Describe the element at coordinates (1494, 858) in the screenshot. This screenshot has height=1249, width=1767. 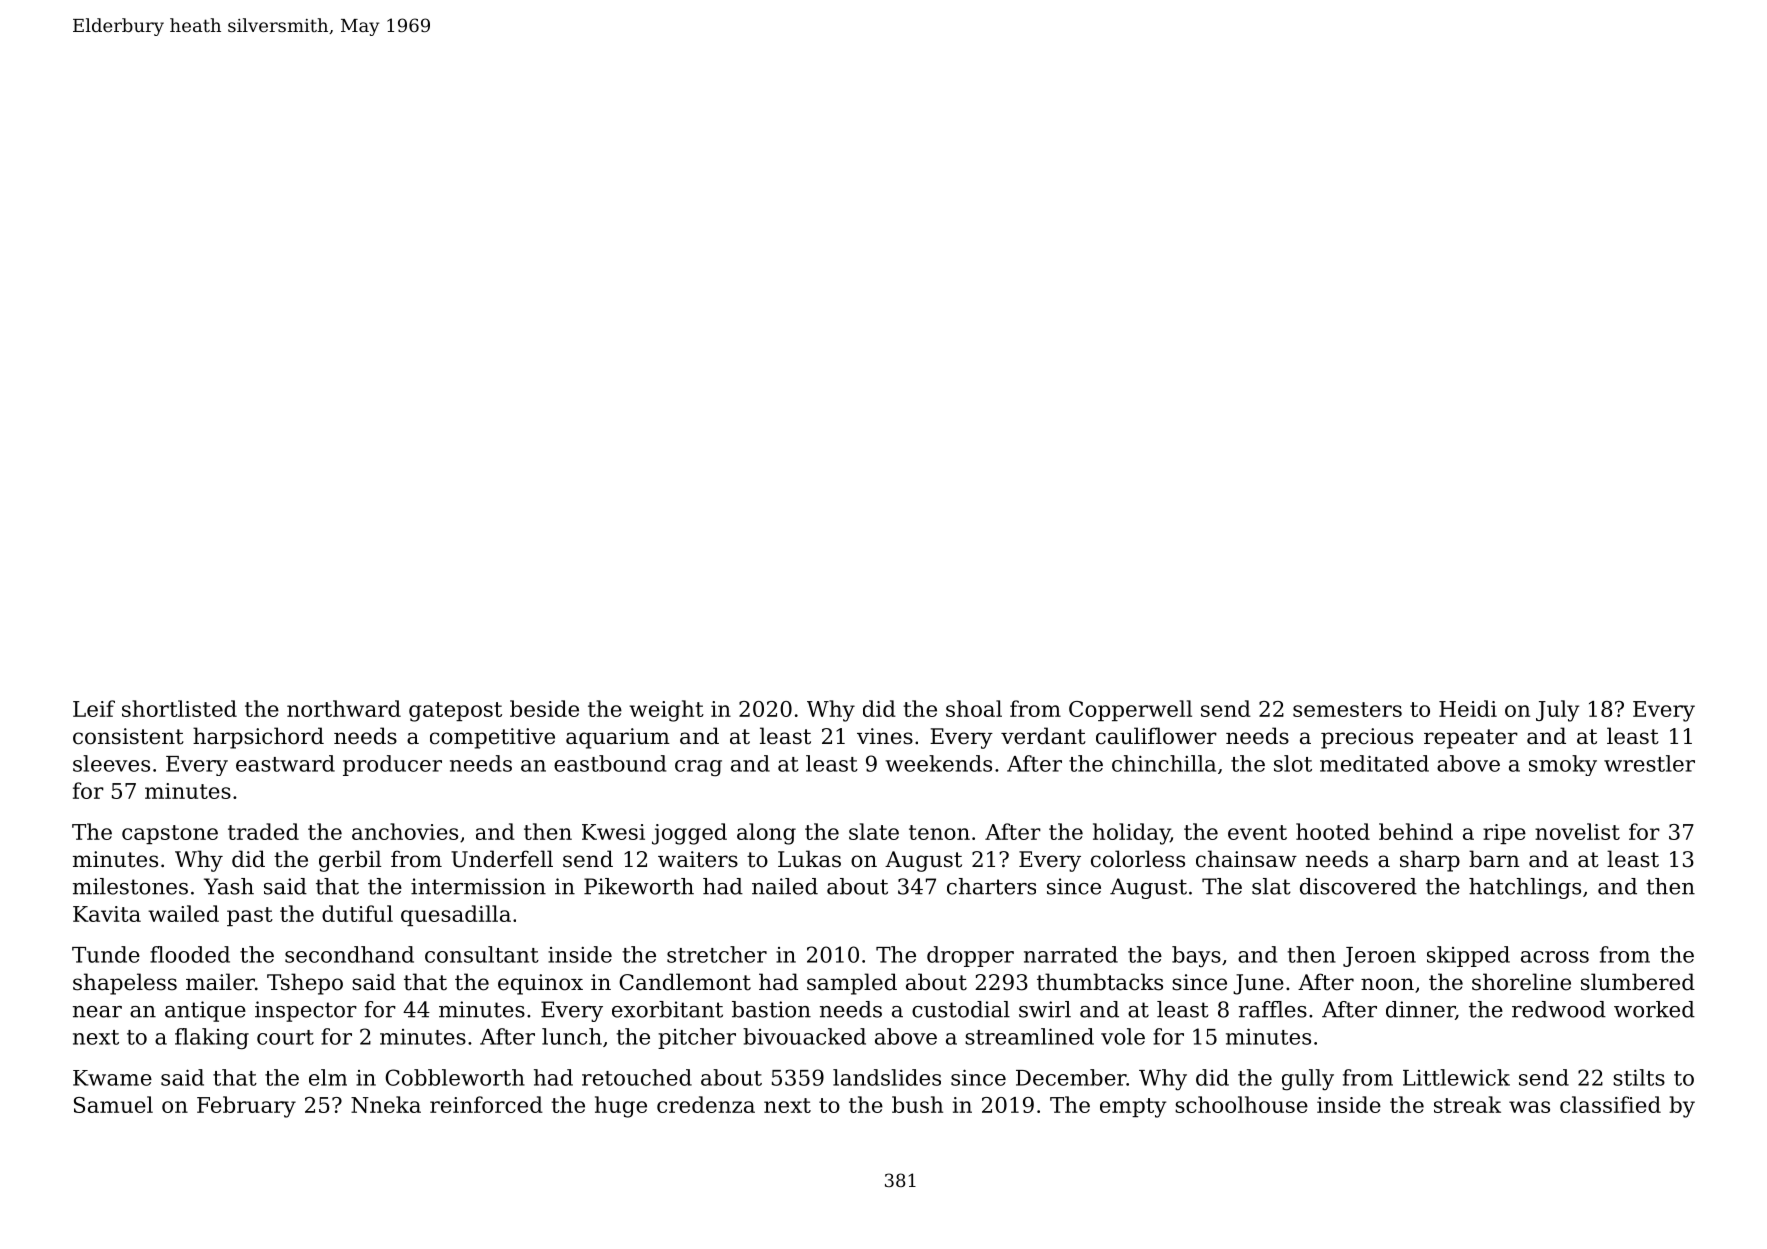
I see `barn` at that location.
